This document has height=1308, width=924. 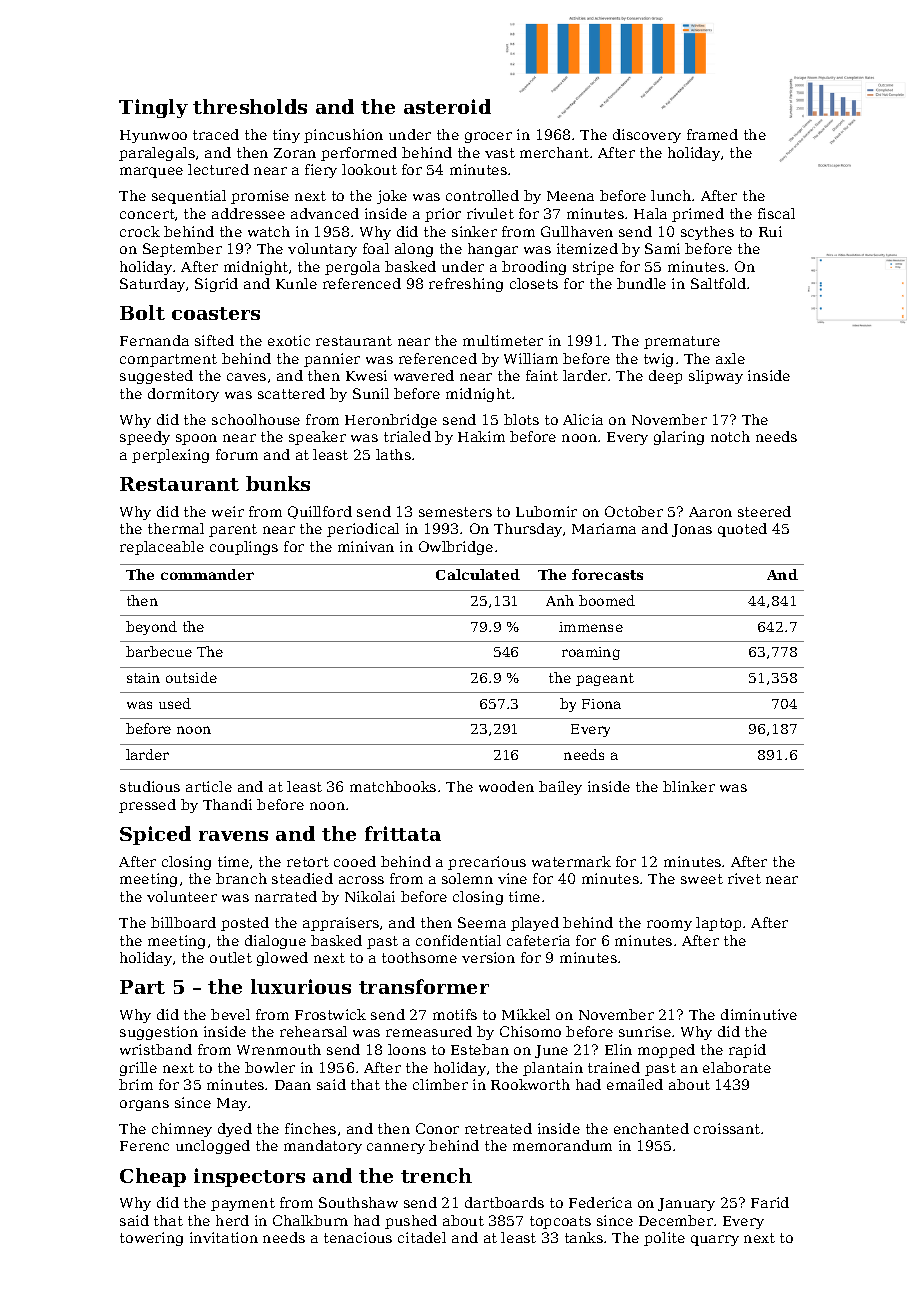 I want to click on Meena, so click(x=570, y=196).
